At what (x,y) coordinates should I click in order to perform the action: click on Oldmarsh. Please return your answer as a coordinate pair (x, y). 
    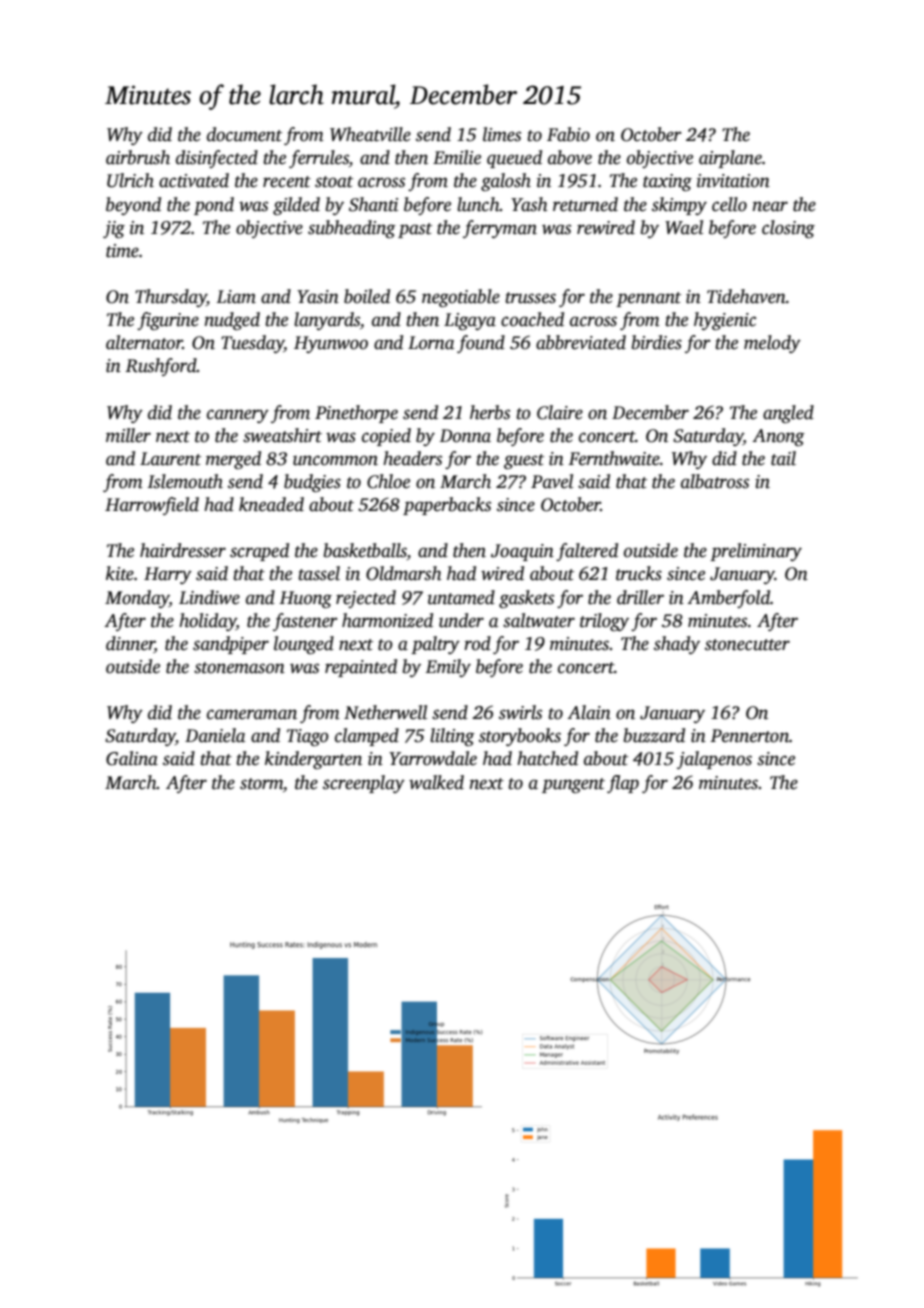
    Looking at the image, I should click on (404, 573).
